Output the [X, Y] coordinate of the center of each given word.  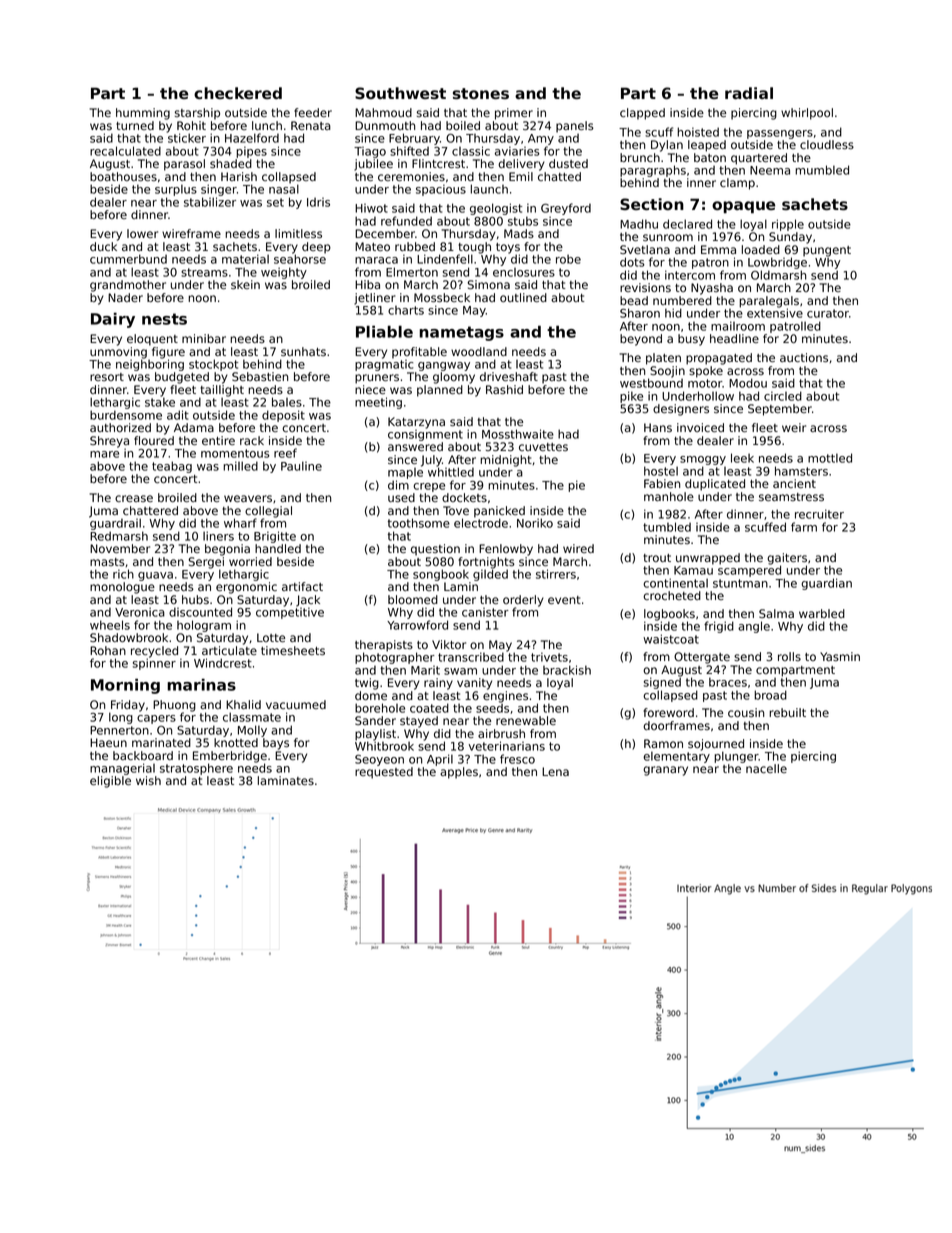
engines [505, 697]
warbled [822, 613]
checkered [238, 93]
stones [481, 93]
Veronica [140, 612]
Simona [488, 284]
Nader [125, 297]
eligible [110, 782]
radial [749, 93]
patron [710, 263]
